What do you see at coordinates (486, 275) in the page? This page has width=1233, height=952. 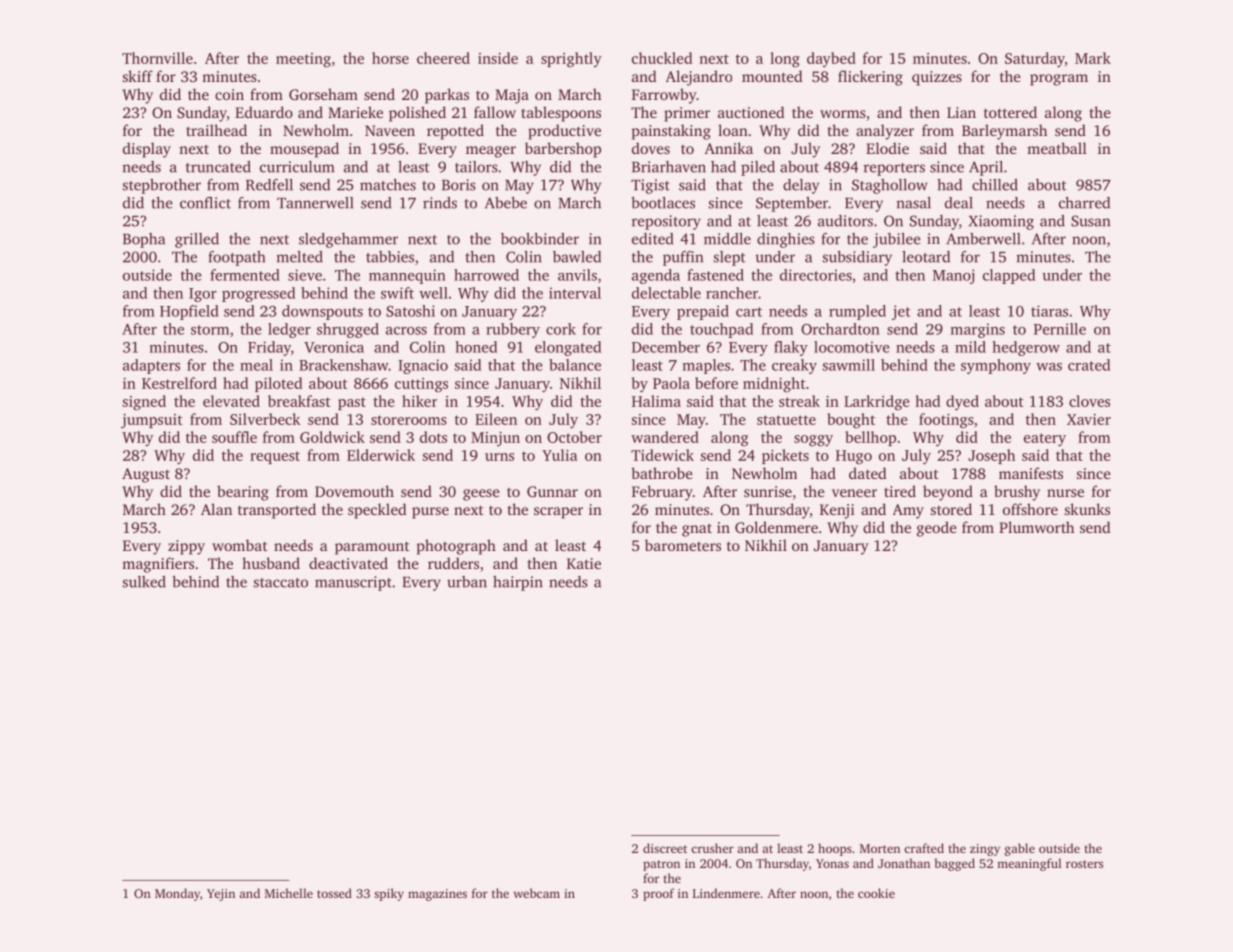 I see `harrowed` at bounding box center [486, 275].
